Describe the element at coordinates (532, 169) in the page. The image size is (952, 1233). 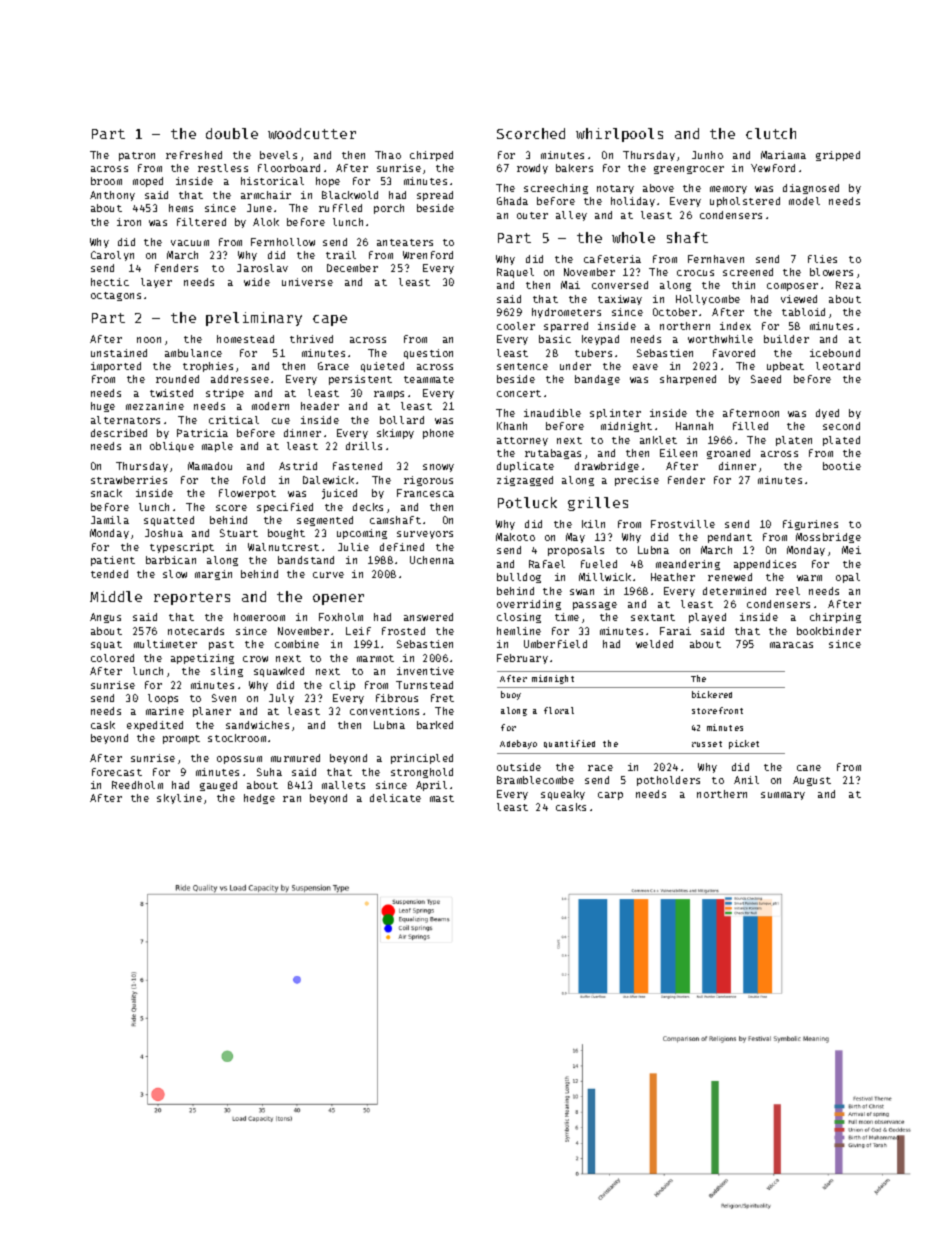
I see `rowdy` at that location.
